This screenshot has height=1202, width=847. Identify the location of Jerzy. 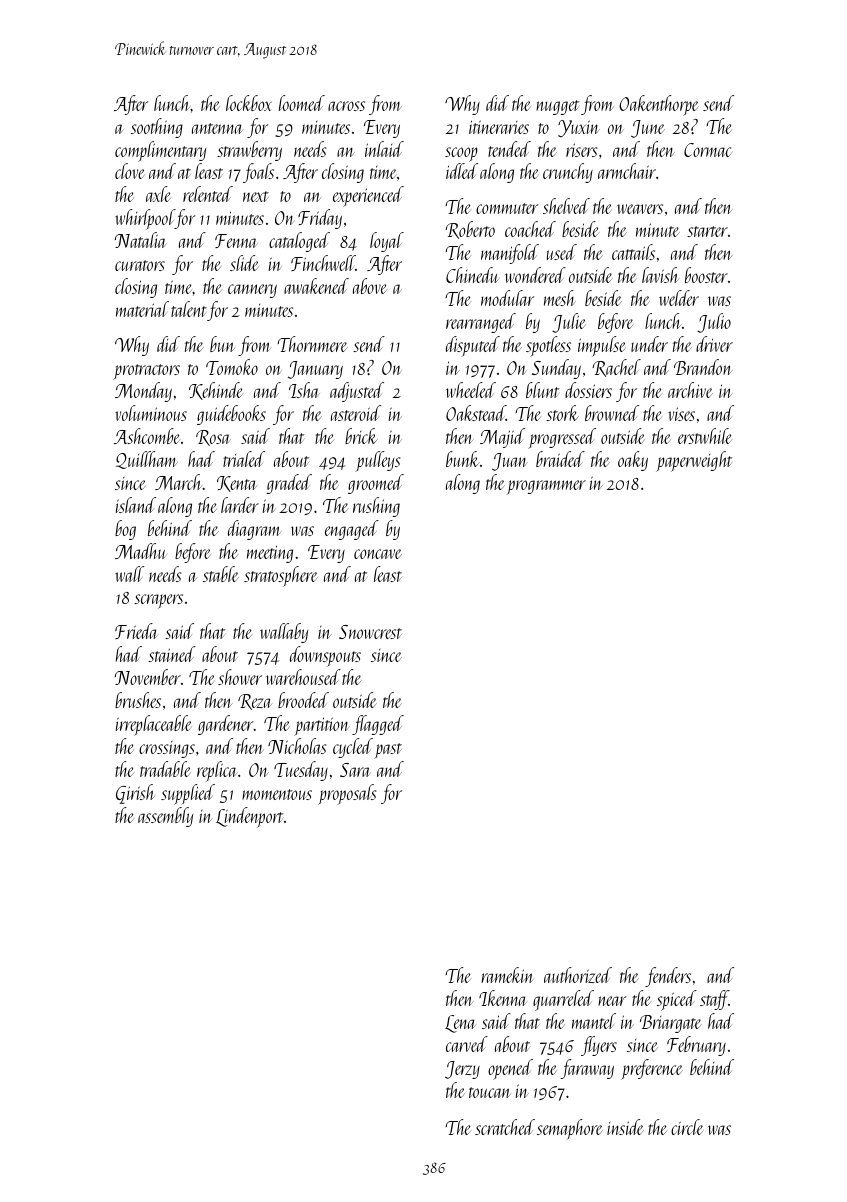
(462, 1070).
